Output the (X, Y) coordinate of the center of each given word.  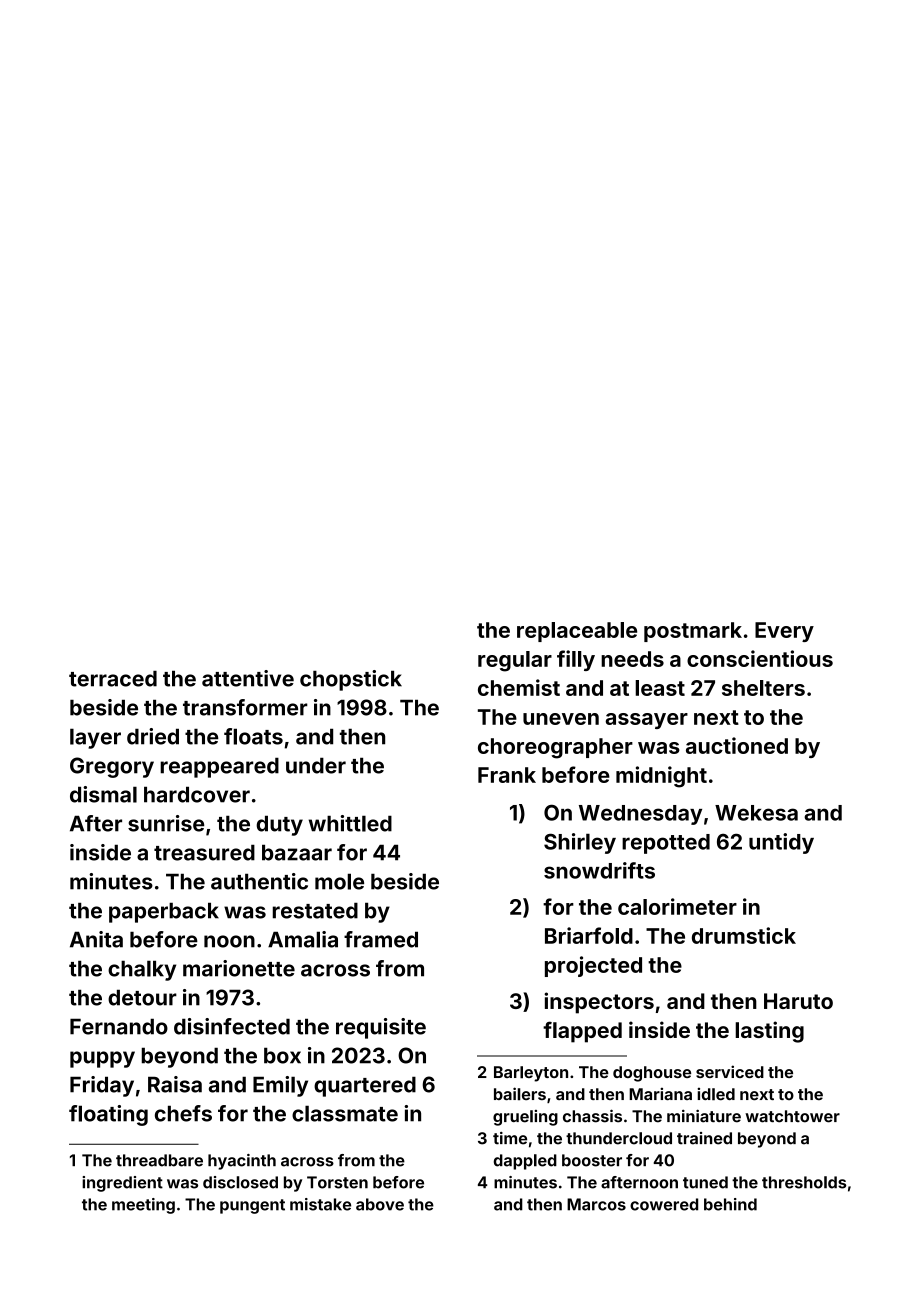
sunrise (166, 823)
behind (730, 1204)
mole (339, 881)
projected (593, 966)
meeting (143, 1206)
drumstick (744, 935)
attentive (248, 678)
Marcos (596, 1204)
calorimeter (677, 906)
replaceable (577, 632)
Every (784, 632)
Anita (96, 939)
